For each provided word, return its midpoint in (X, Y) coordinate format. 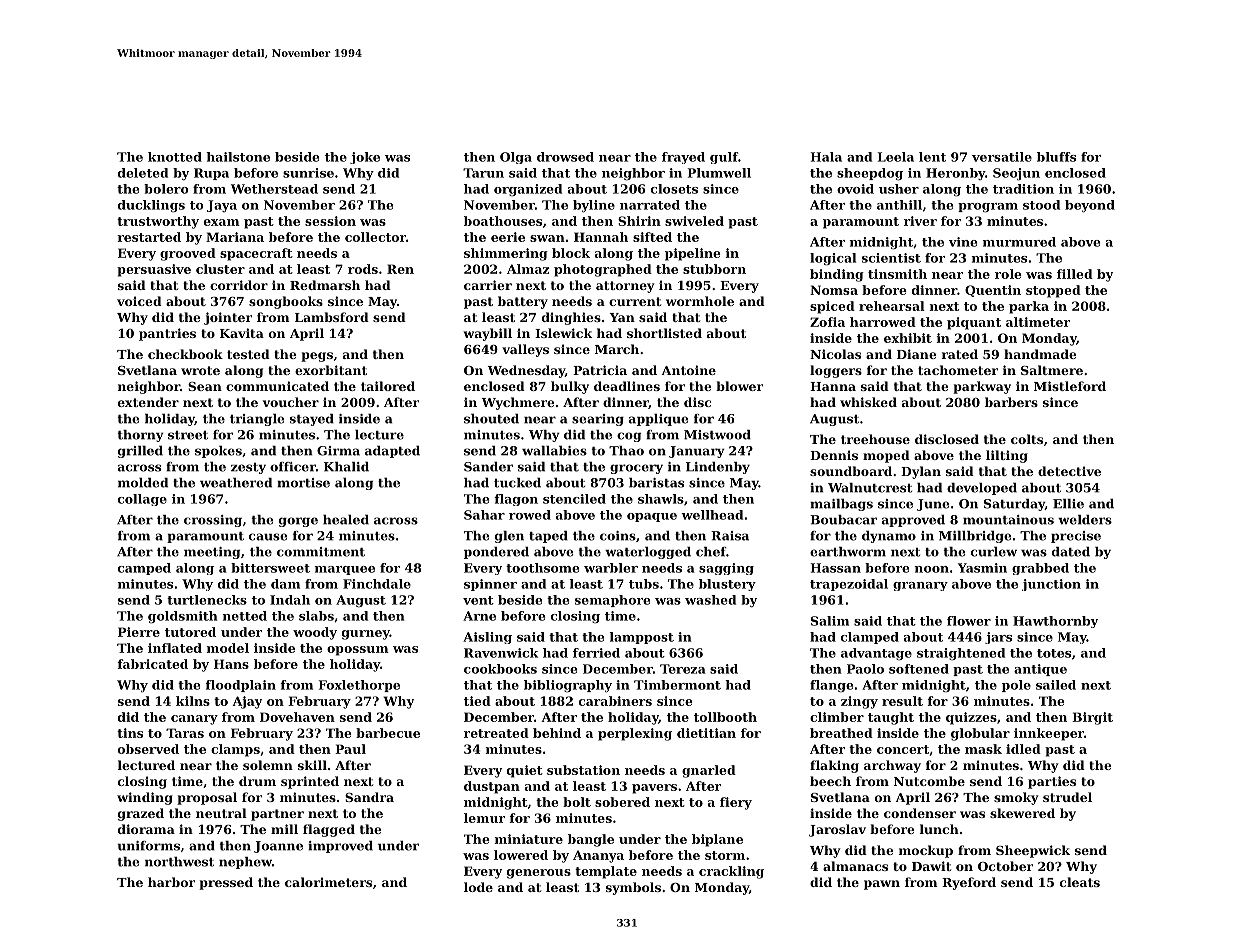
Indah (290, 600)
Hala (826, 157)
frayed (683, 158)
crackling (731, 872)
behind (557, 733)
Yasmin (982, 568)
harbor (171, 882)
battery (523, 302)
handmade (1040, 354)
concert (903, 749)
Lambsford (332, 317)
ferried (596, 653)
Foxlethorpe (359, 686)
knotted (175, 157)
